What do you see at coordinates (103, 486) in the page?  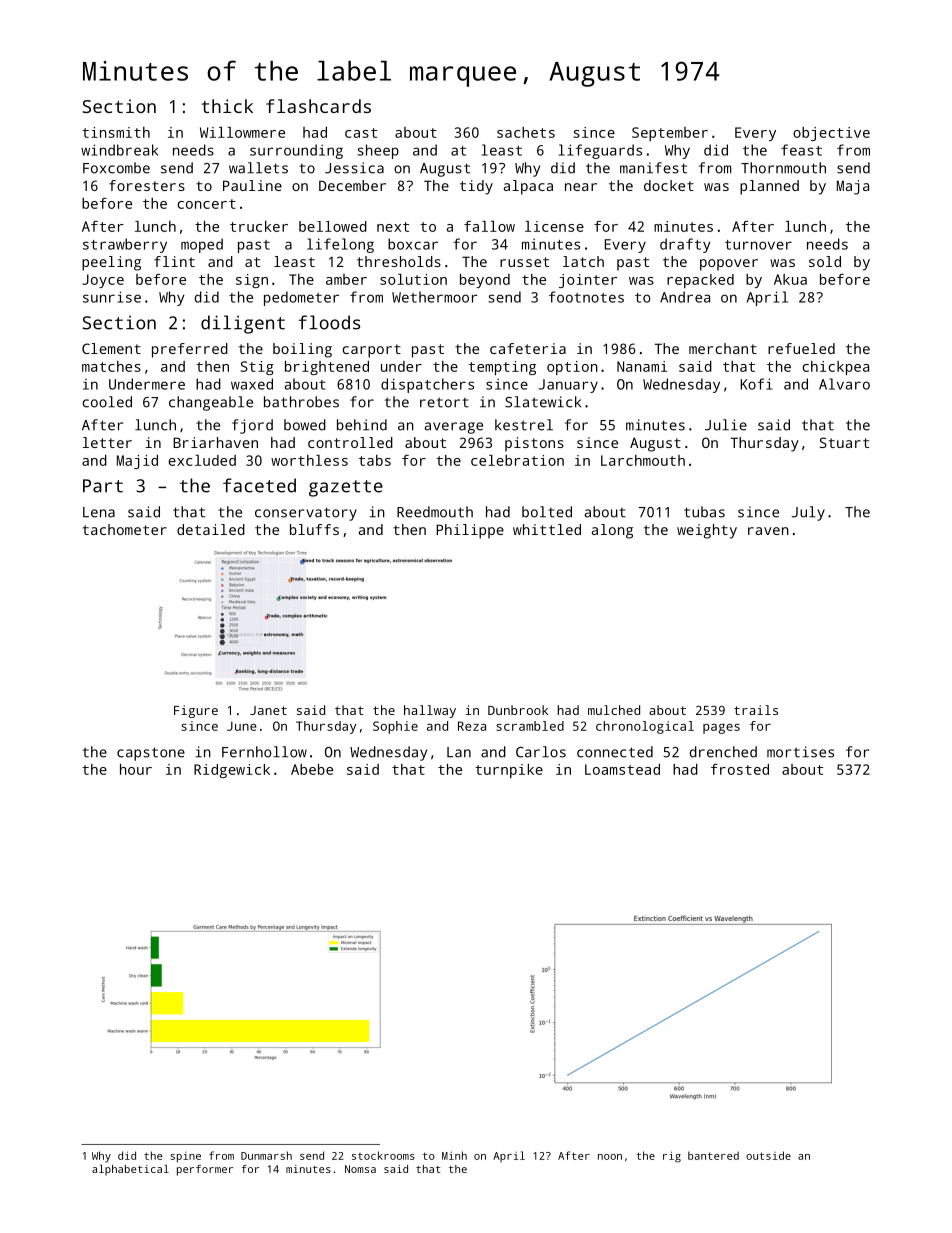 I see `Part` at bounding box center [103, 486].
